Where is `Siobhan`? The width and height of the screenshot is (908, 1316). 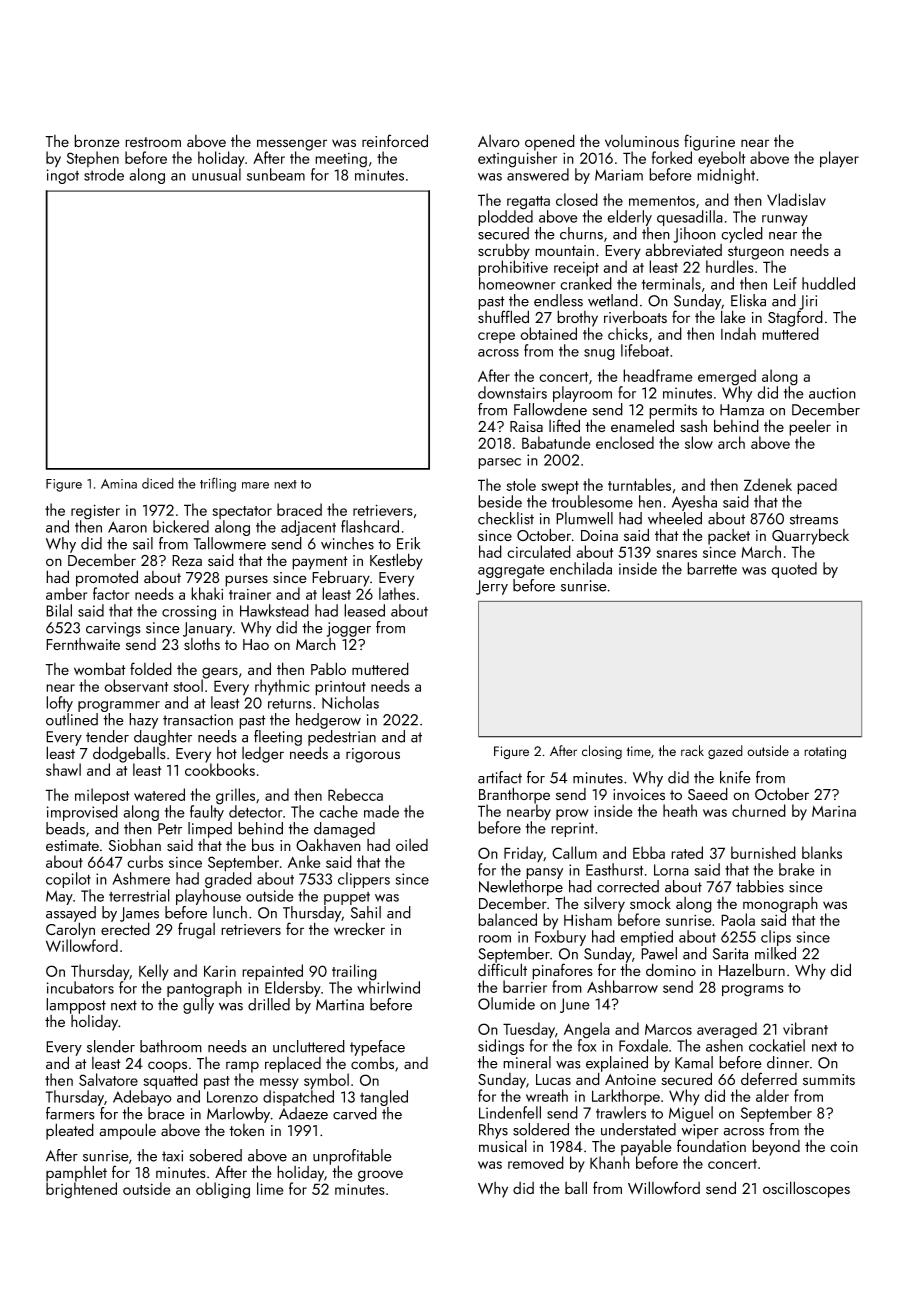 Siobhan is located at coordinates (135, 845).
